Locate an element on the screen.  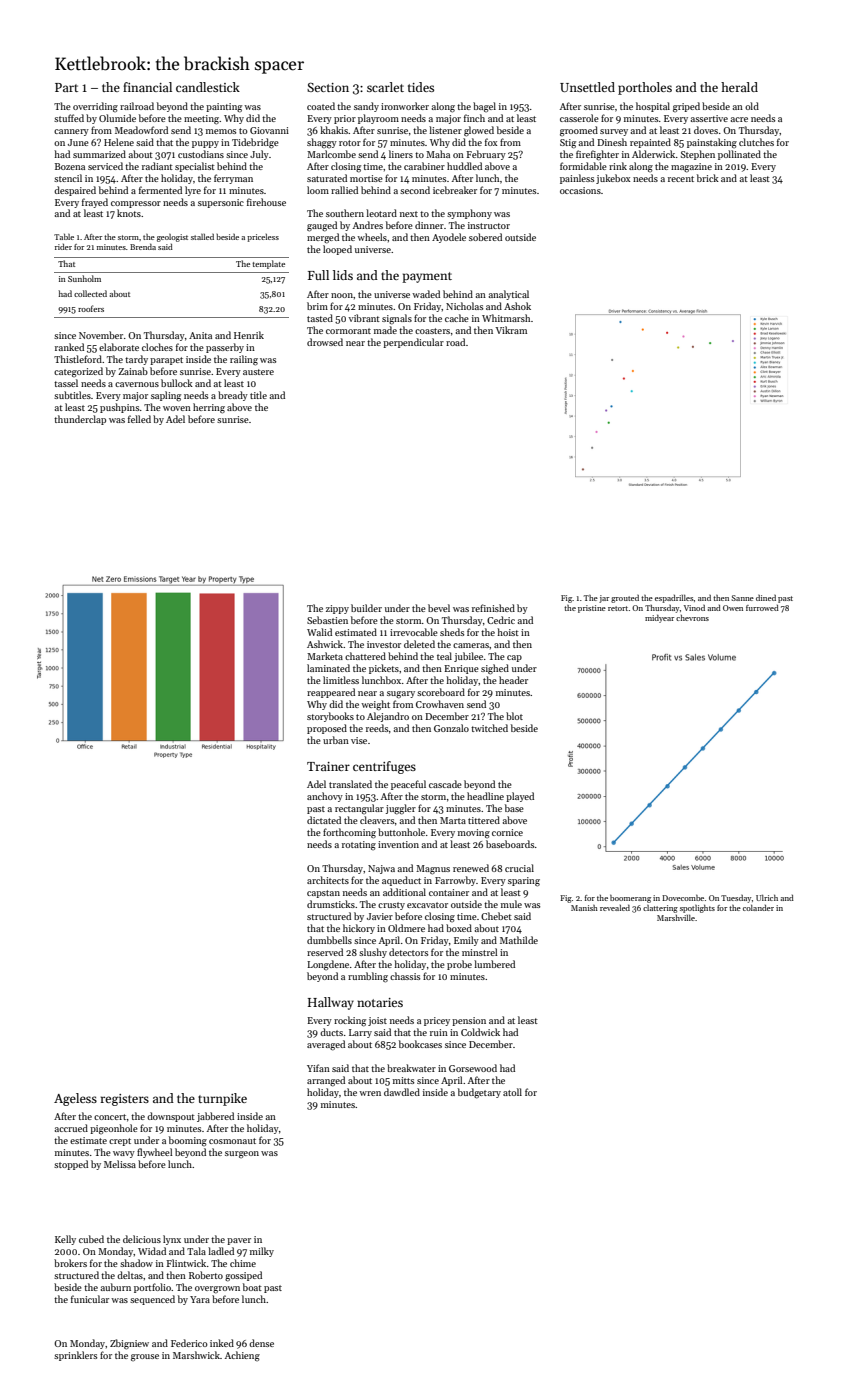
dense is located at coordinates (261, 1343).
